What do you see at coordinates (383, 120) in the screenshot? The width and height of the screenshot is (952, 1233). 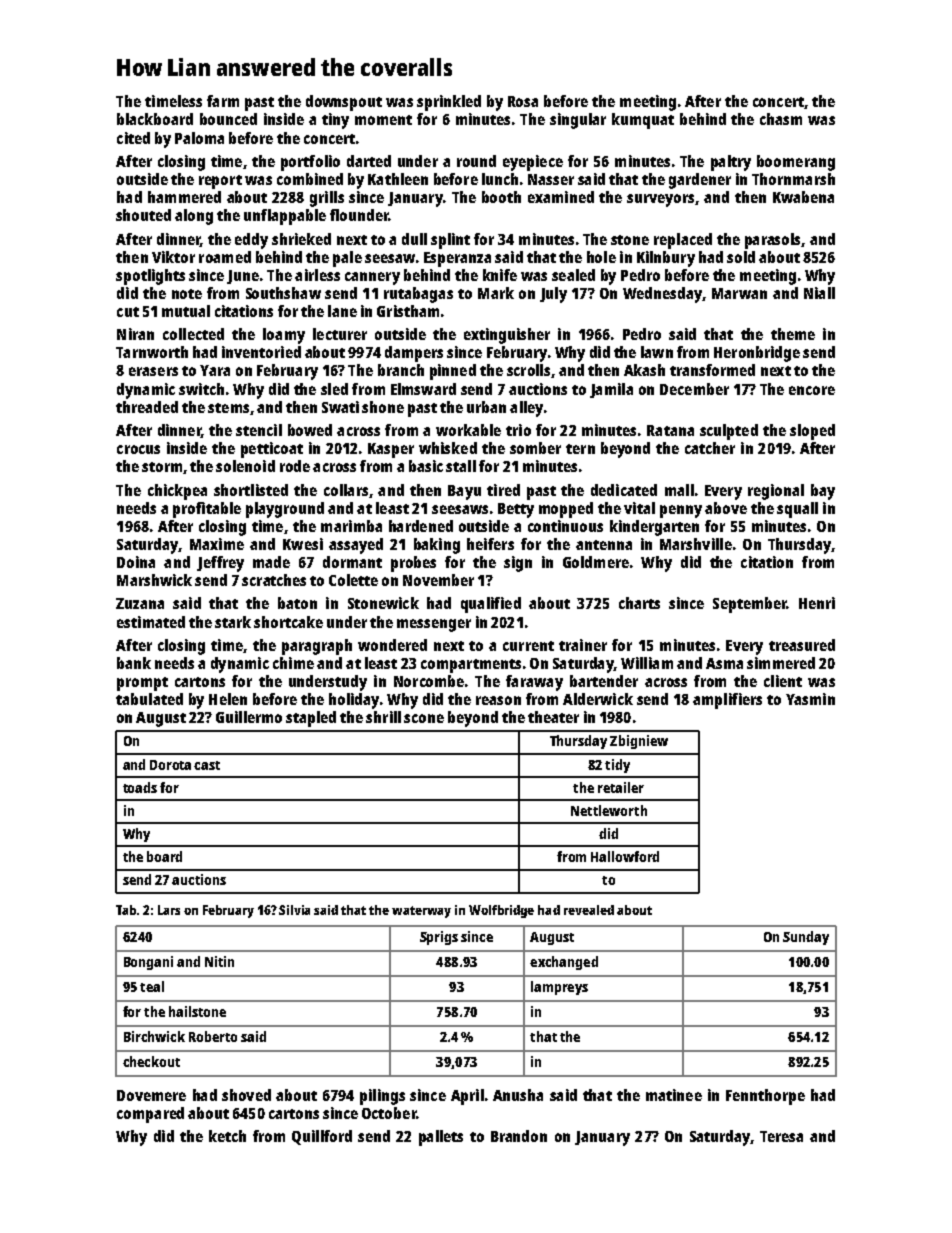 I see `moment` at bounding box center [383, 120].
